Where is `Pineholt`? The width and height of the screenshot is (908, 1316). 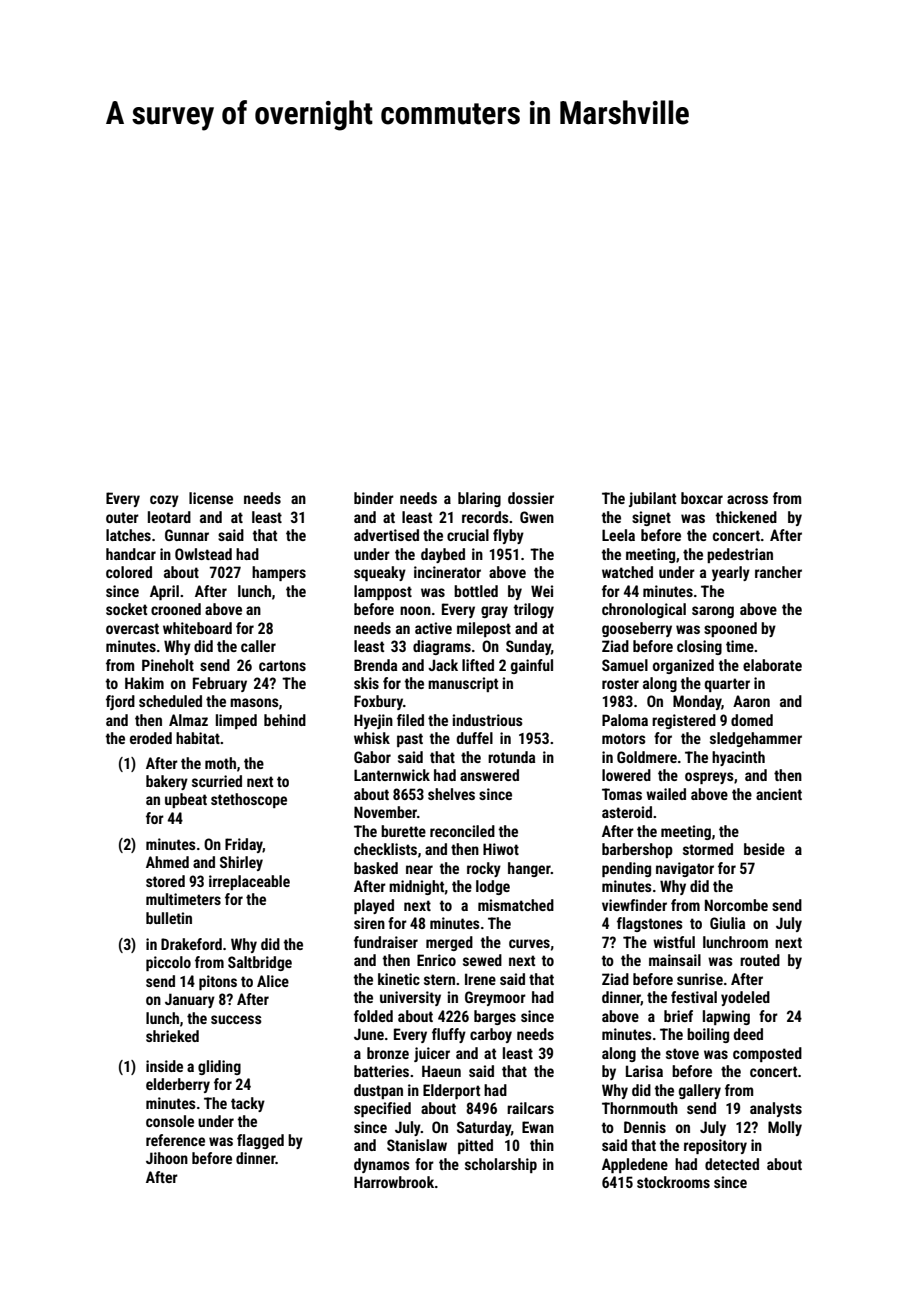
Pineholt is located at coordinates (168, 665).
